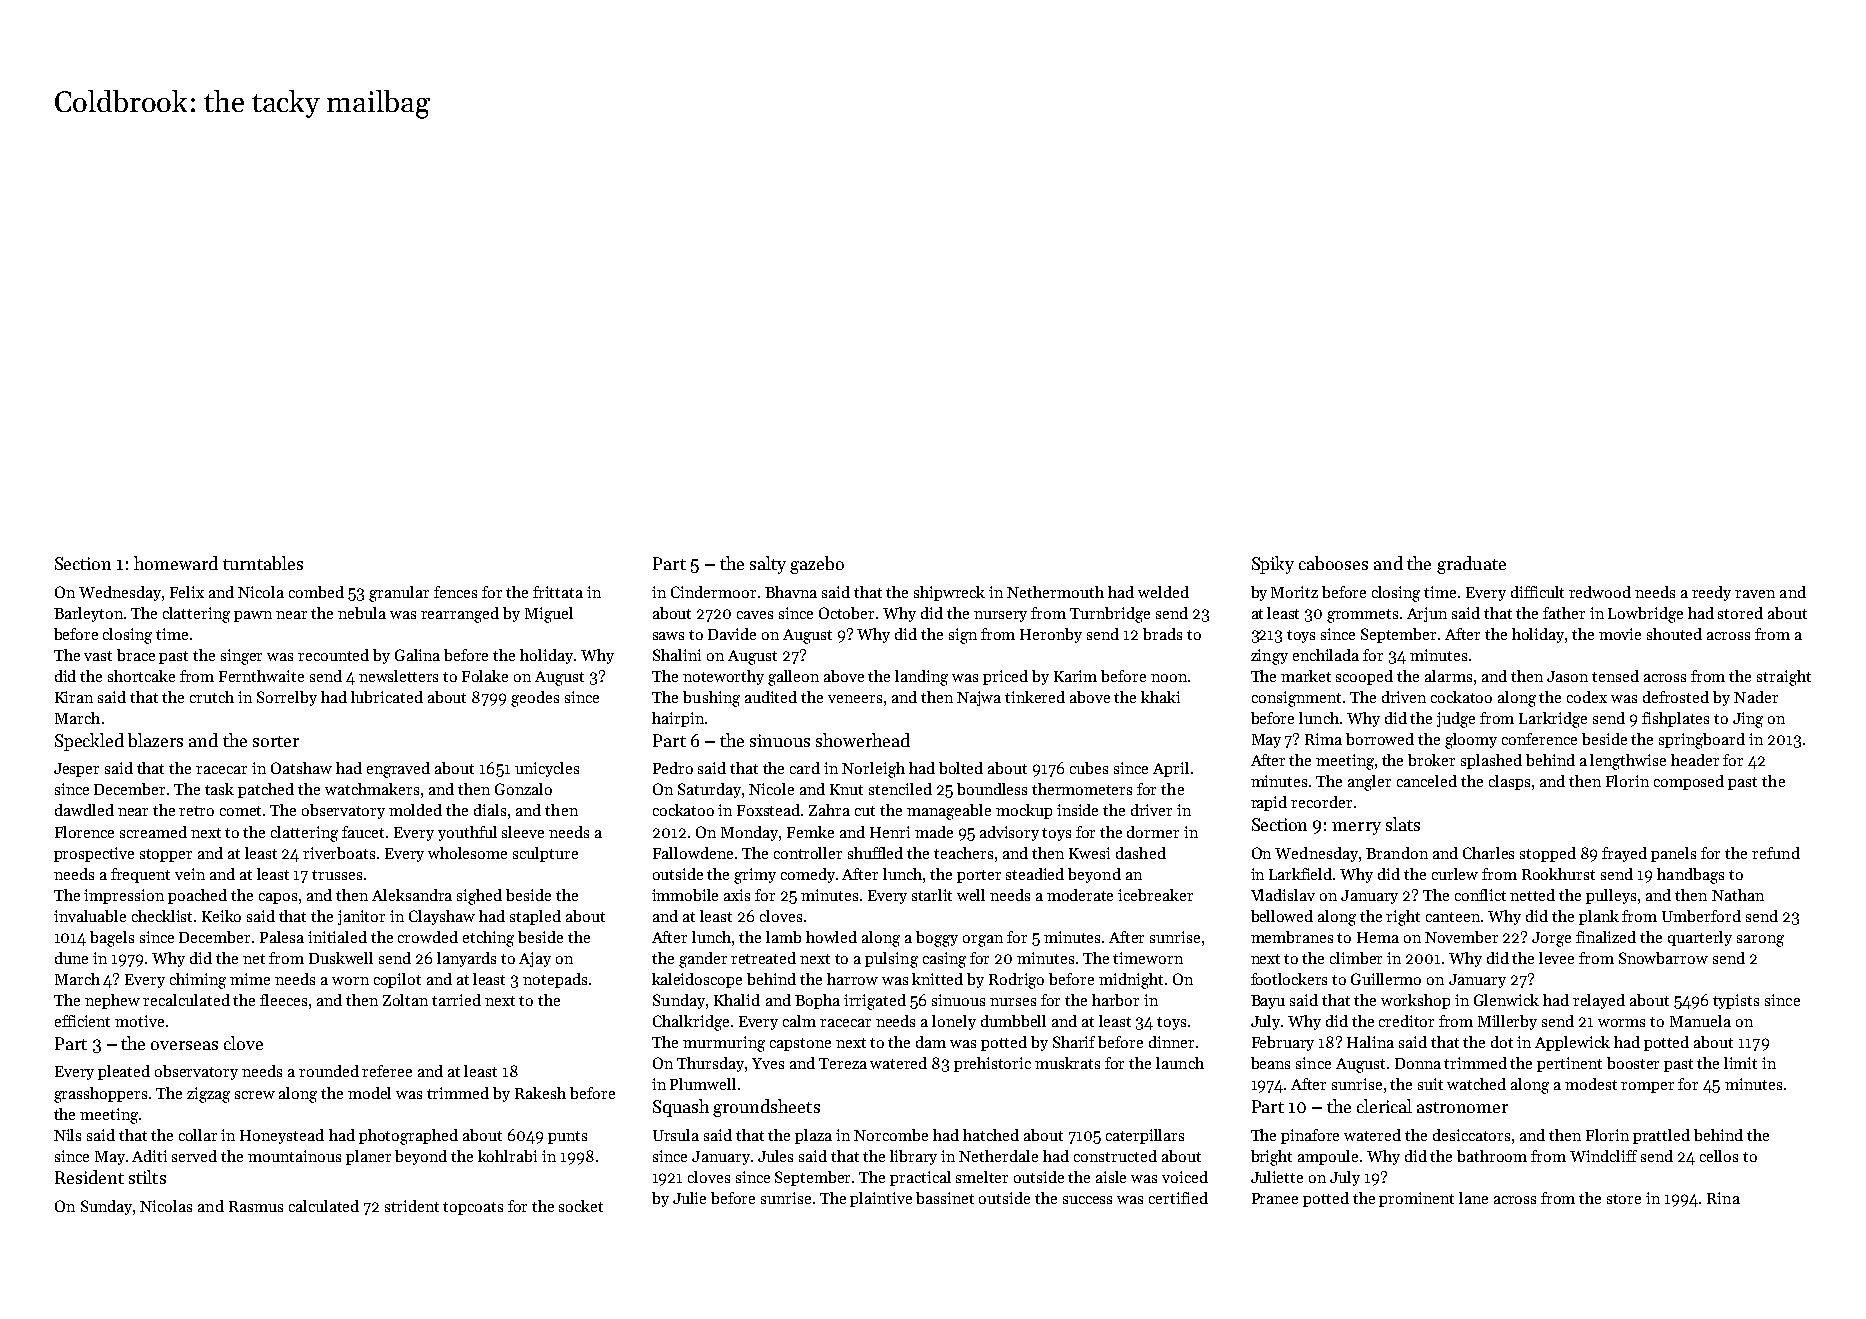 This screenshot has width=1866, height=1319. I want to click on Rakesh, so click(540, 1093).
